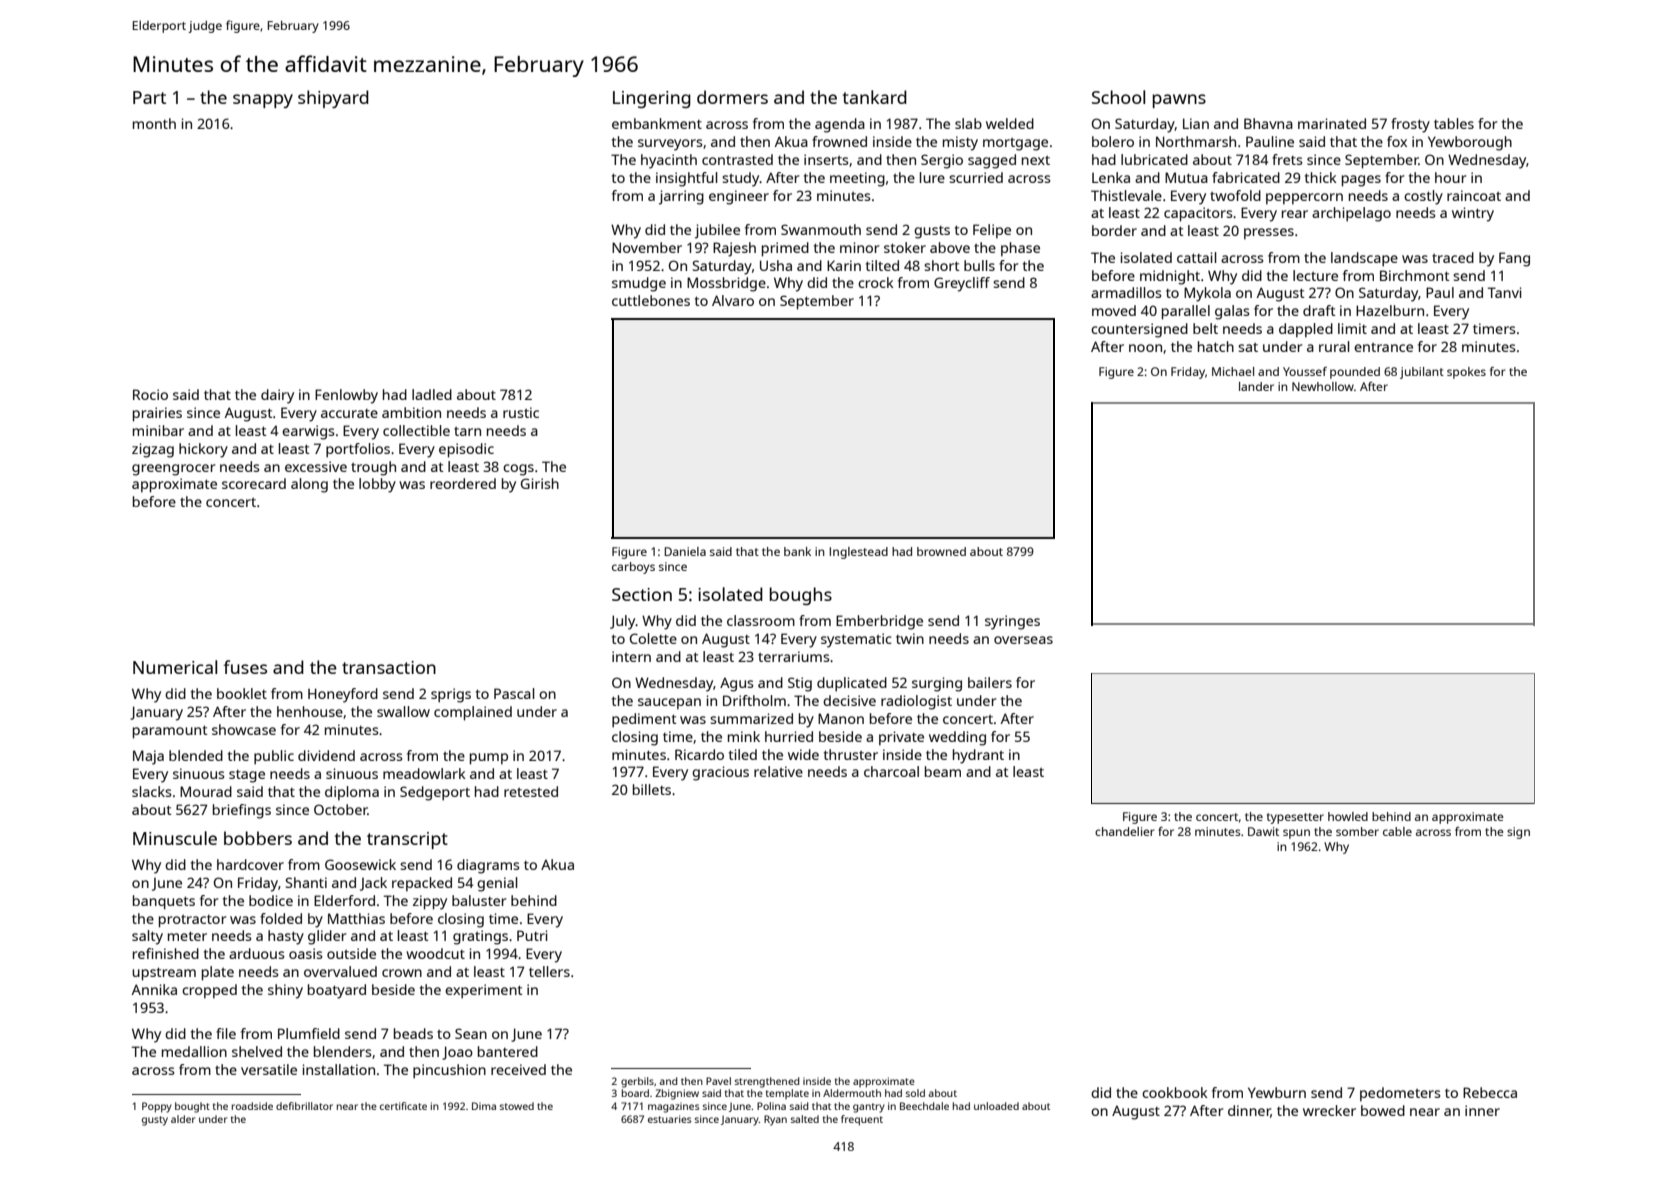 This screenshot has width=1667, height=1179. Describe the element at coordinates (252, 1106) in the screenshot. I see `roadside` at that location.
